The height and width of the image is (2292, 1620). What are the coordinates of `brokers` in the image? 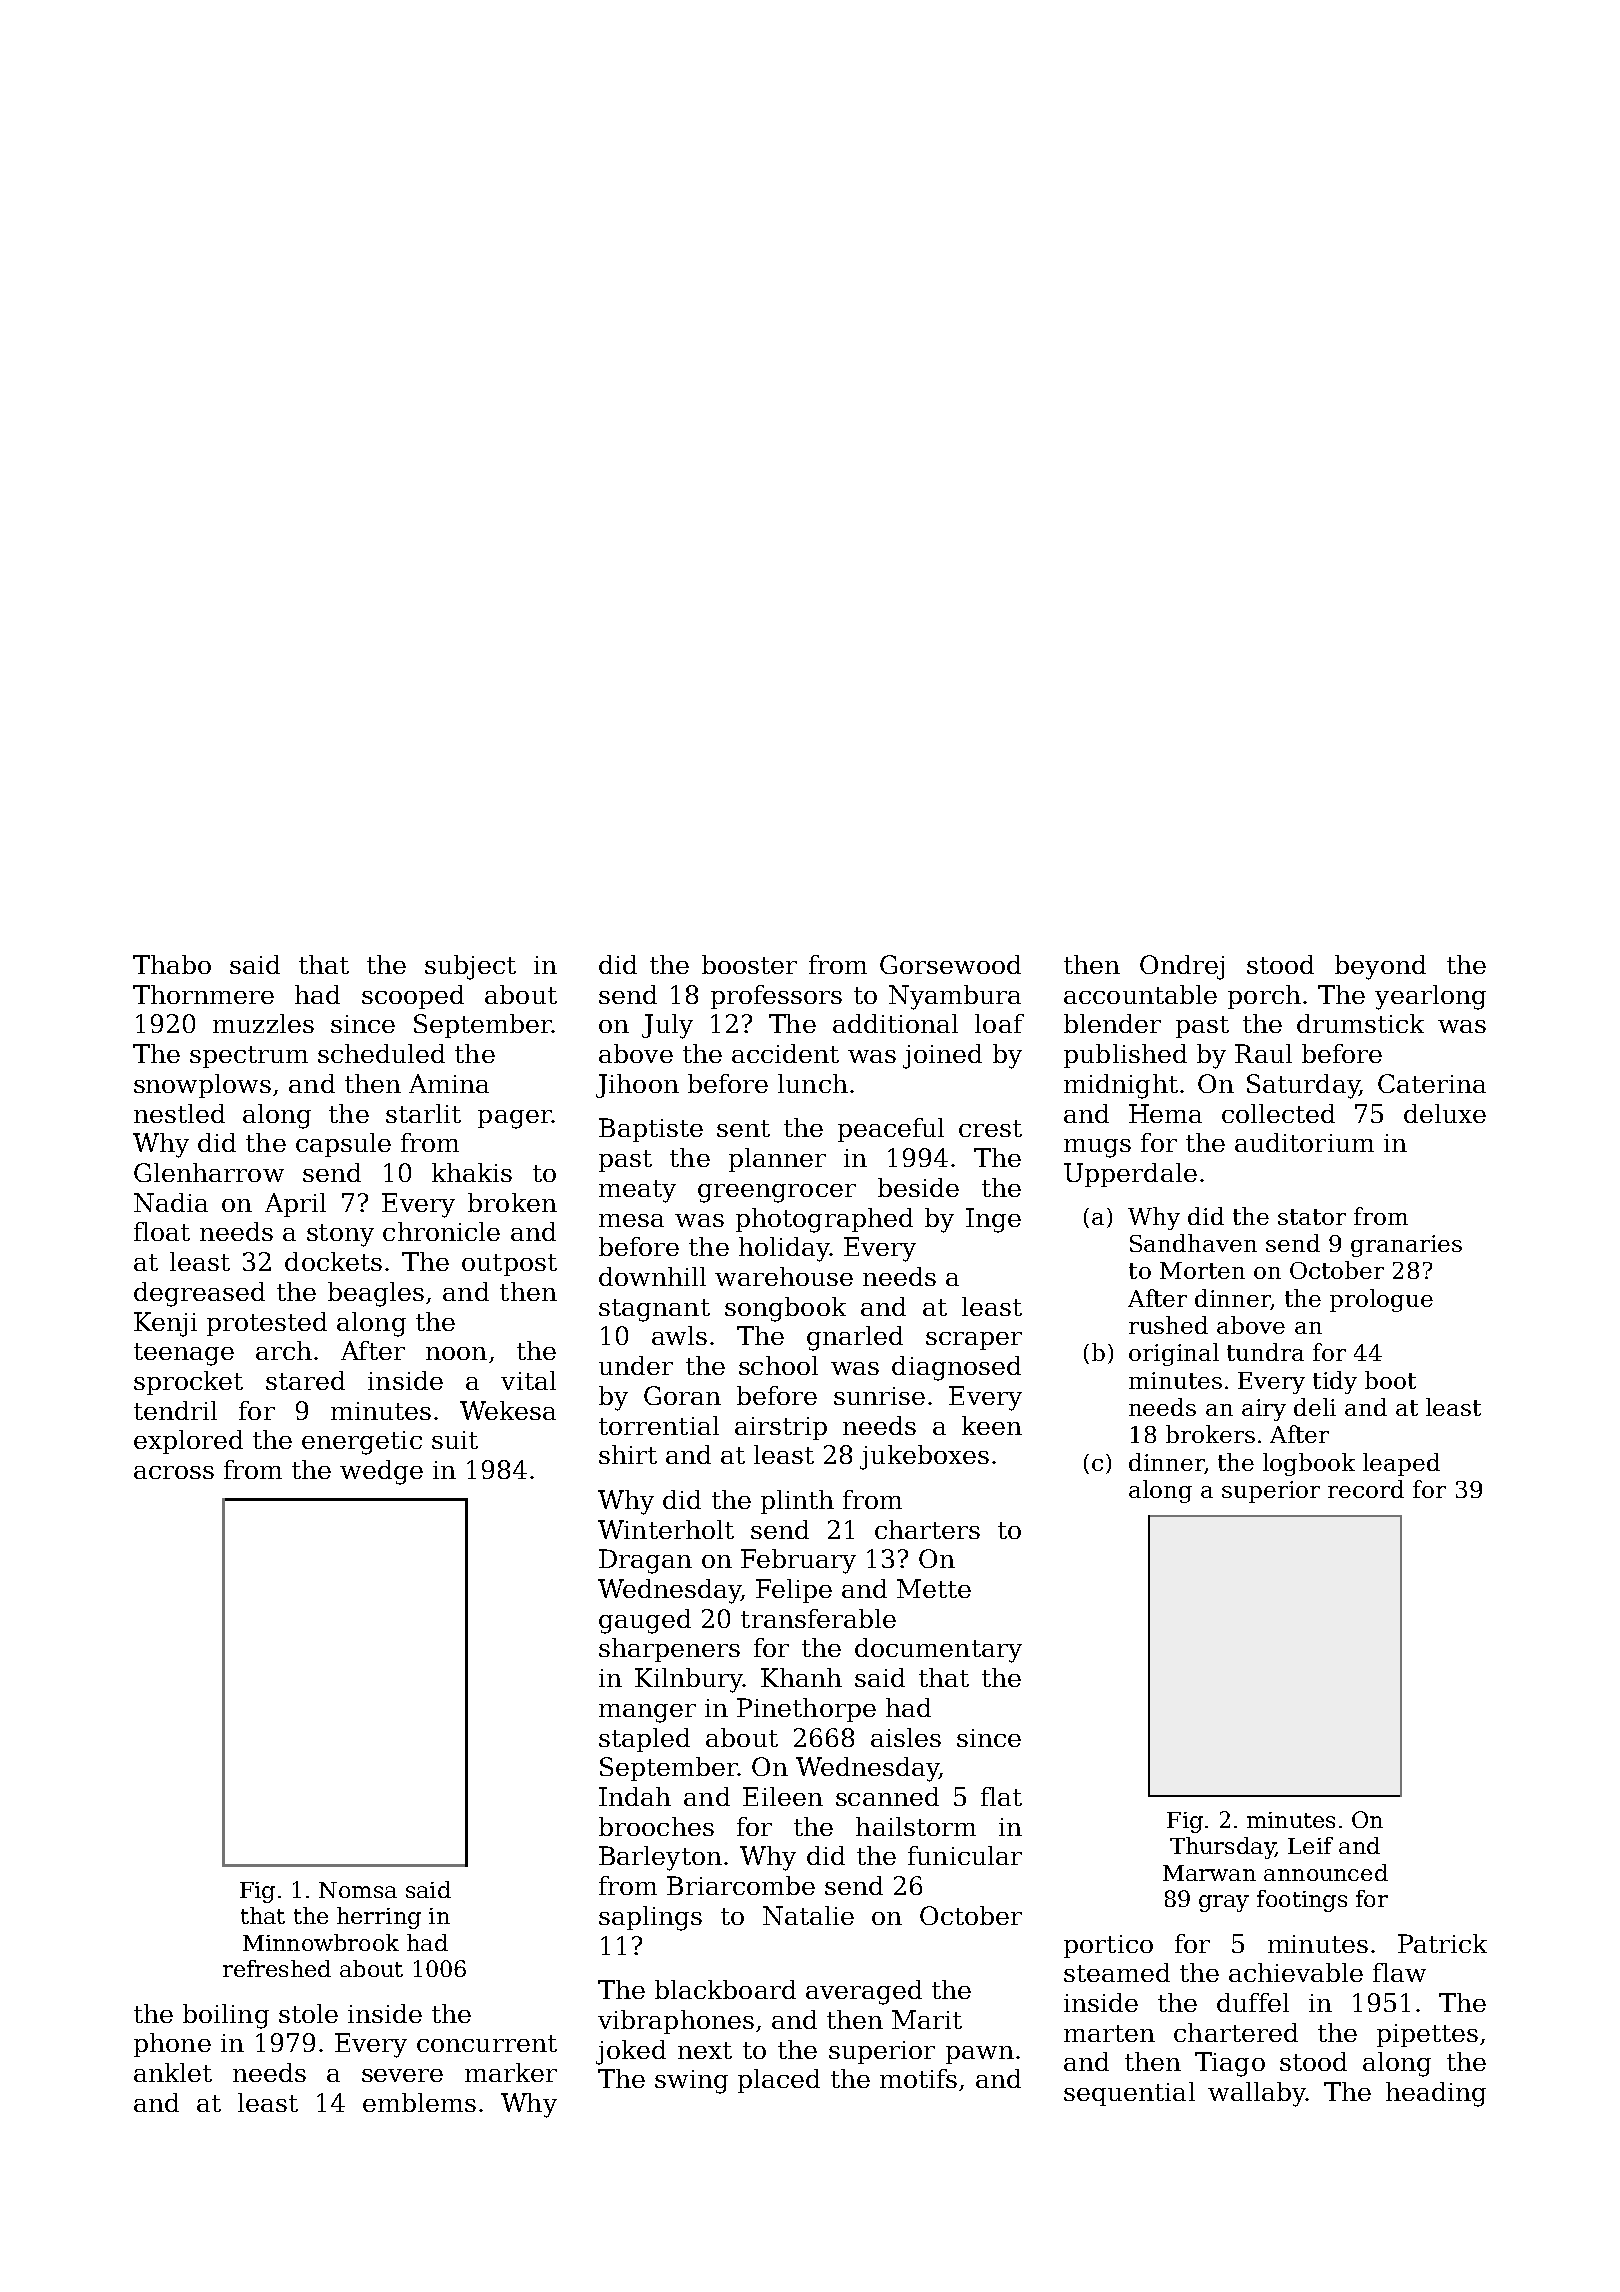 It's located at (1210, 1434).
